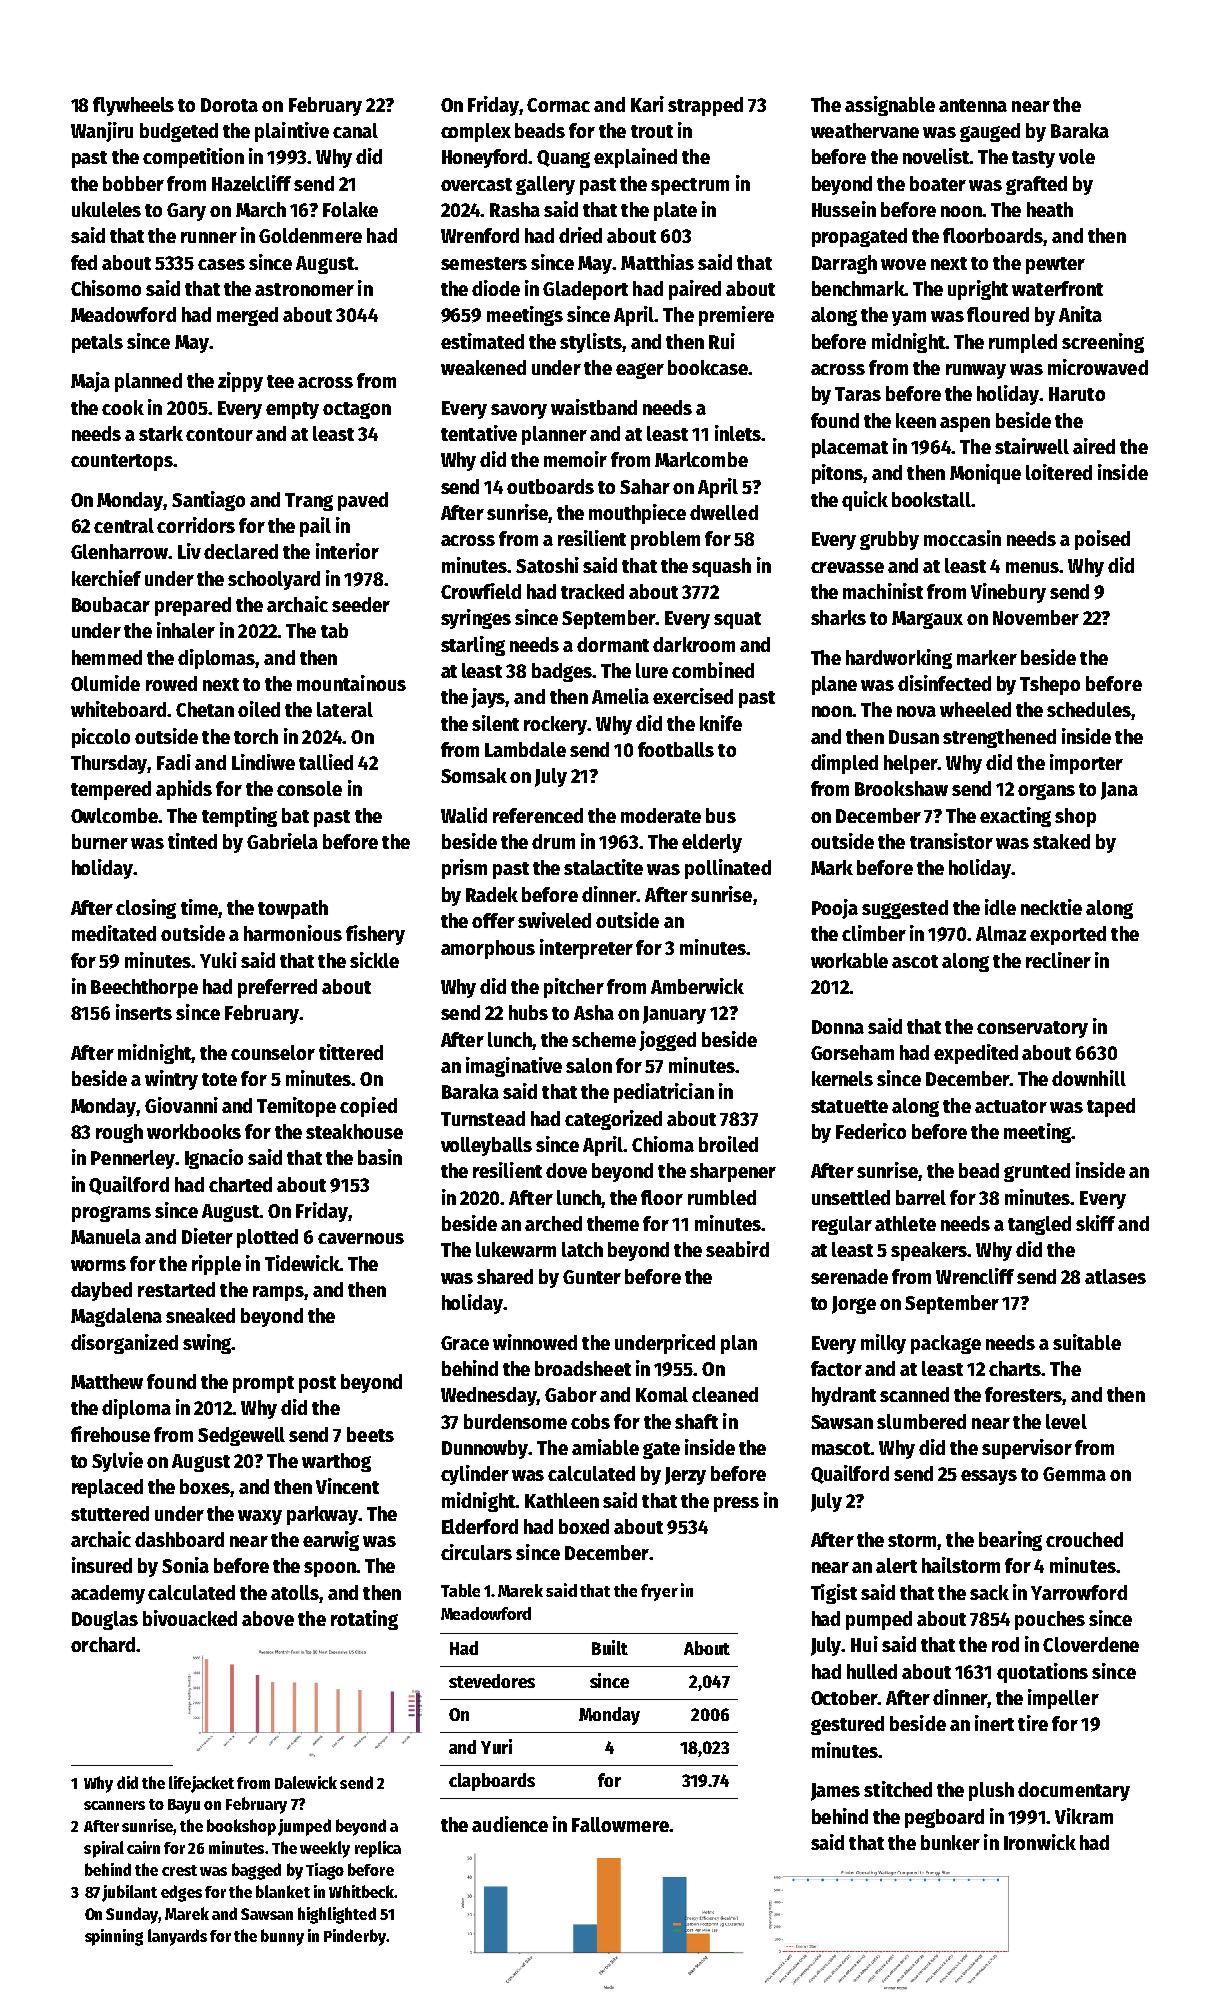  Describe the element at coordinates (283, 1891) in the screenshot. I see `blanket` at that location.
